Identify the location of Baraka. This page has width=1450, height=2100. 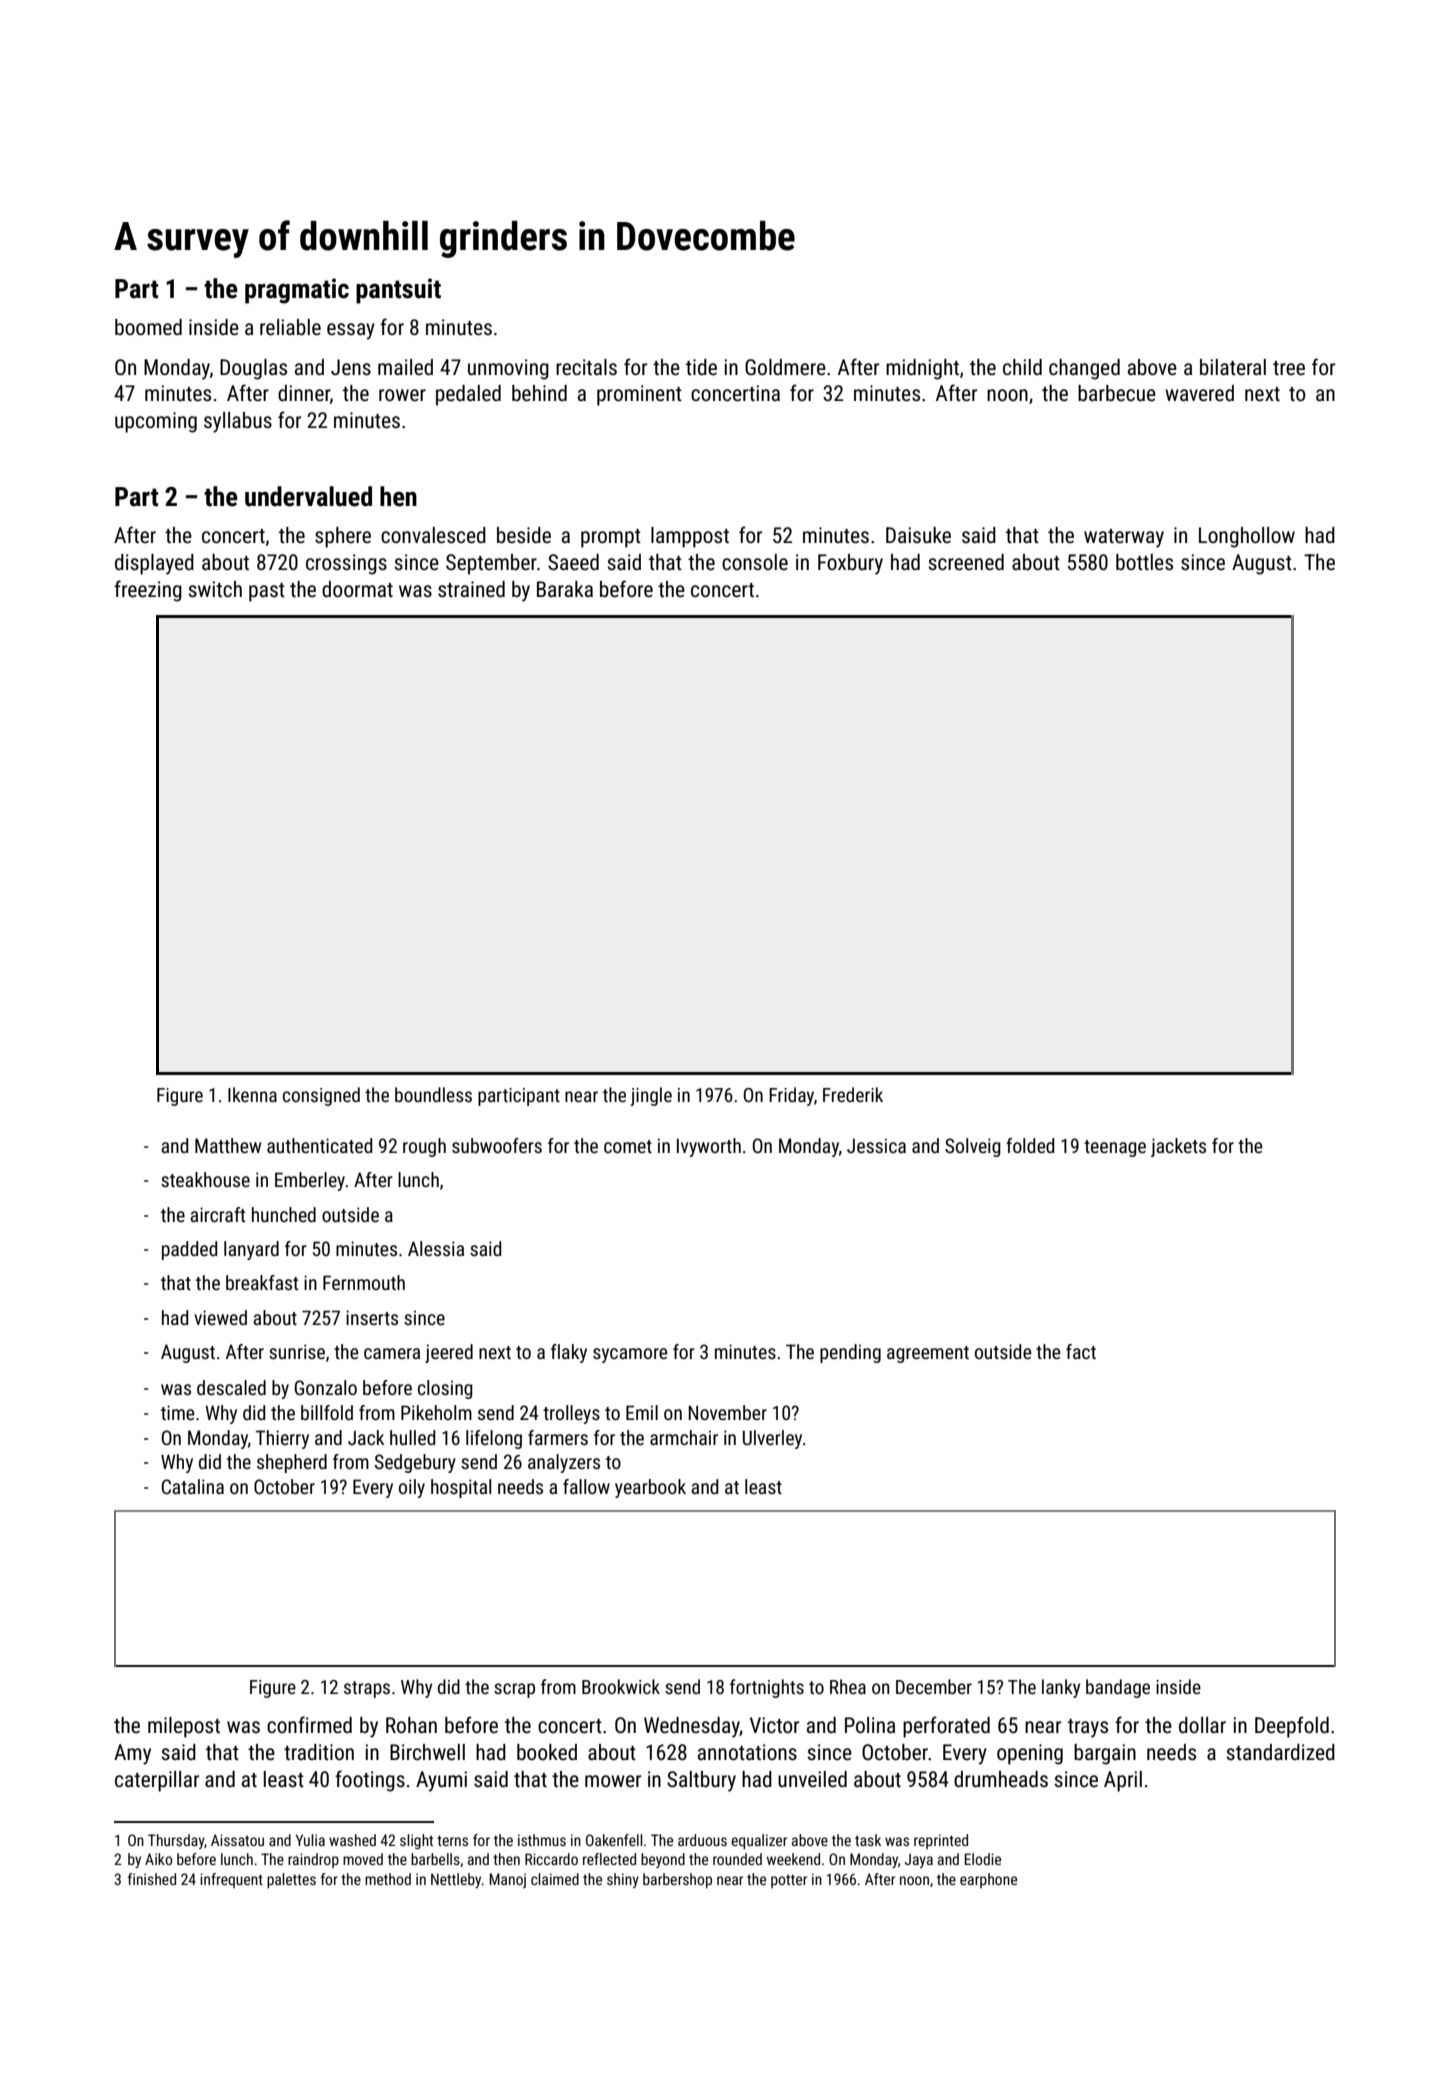
(565, 589).
